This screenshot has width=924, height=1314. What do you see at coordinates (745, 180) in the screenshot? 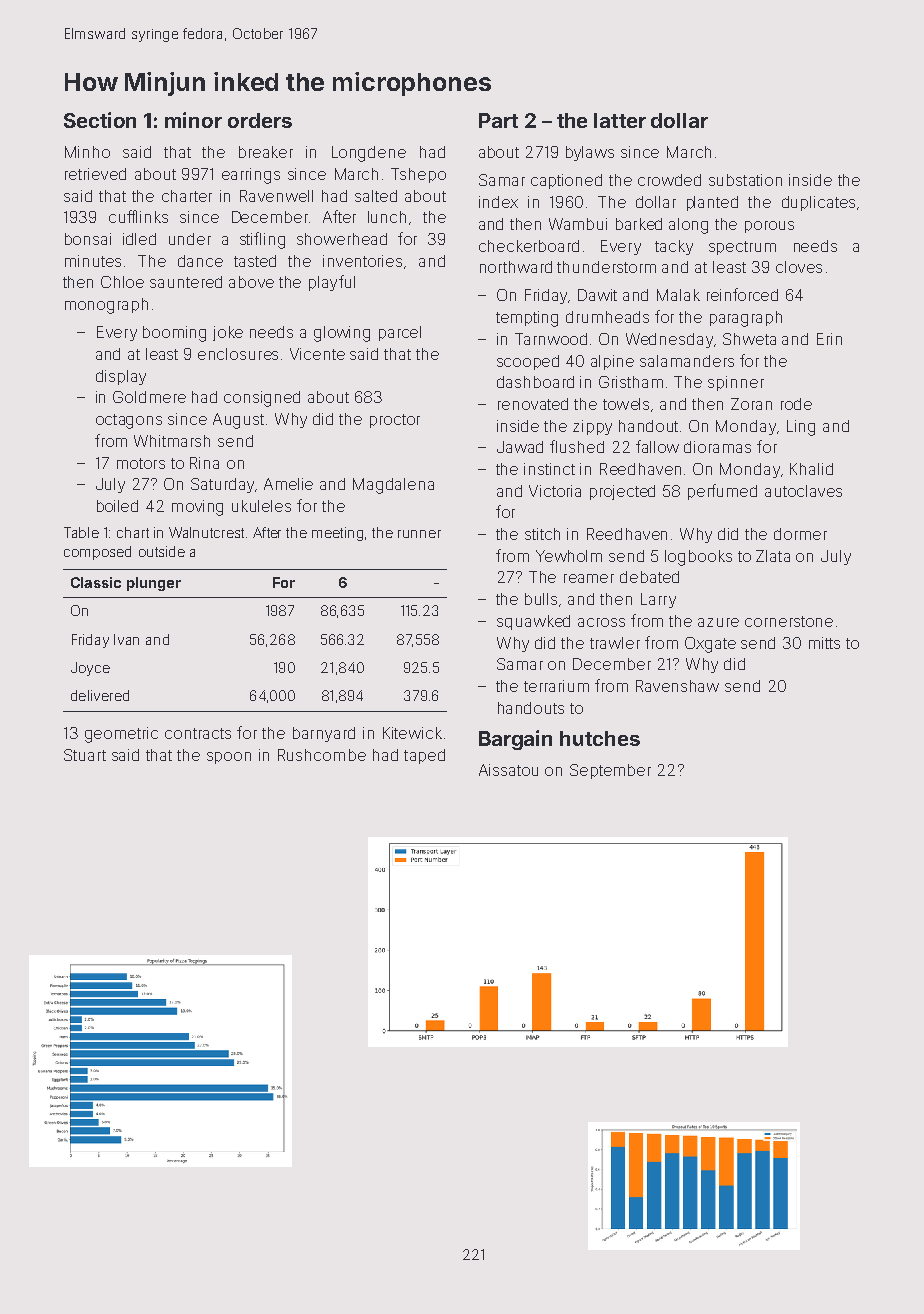
I see `substation` at bounding box center [745, 180].
